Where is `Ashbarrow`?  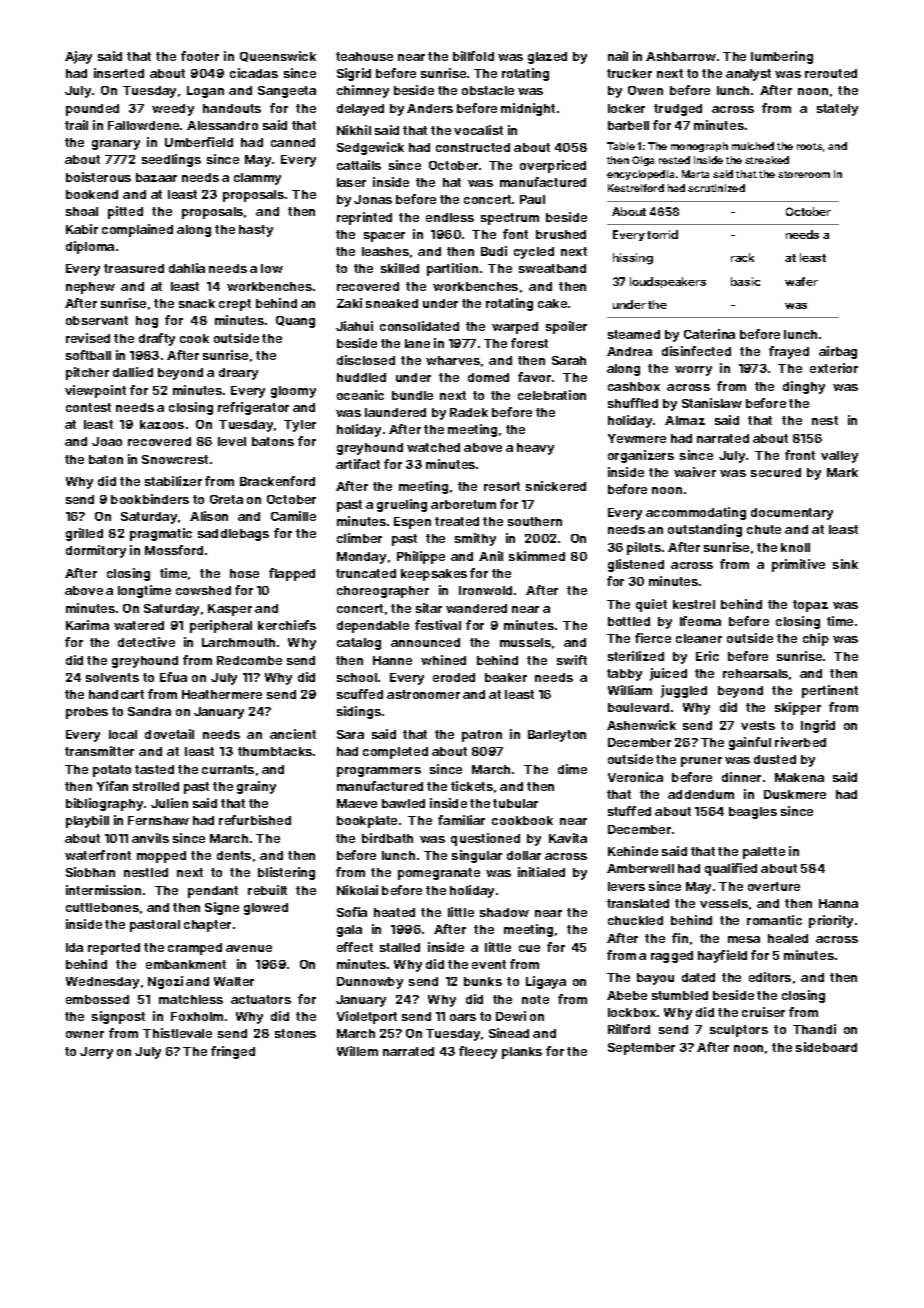
Ashbarrow is located at coordinates (681, 56).
